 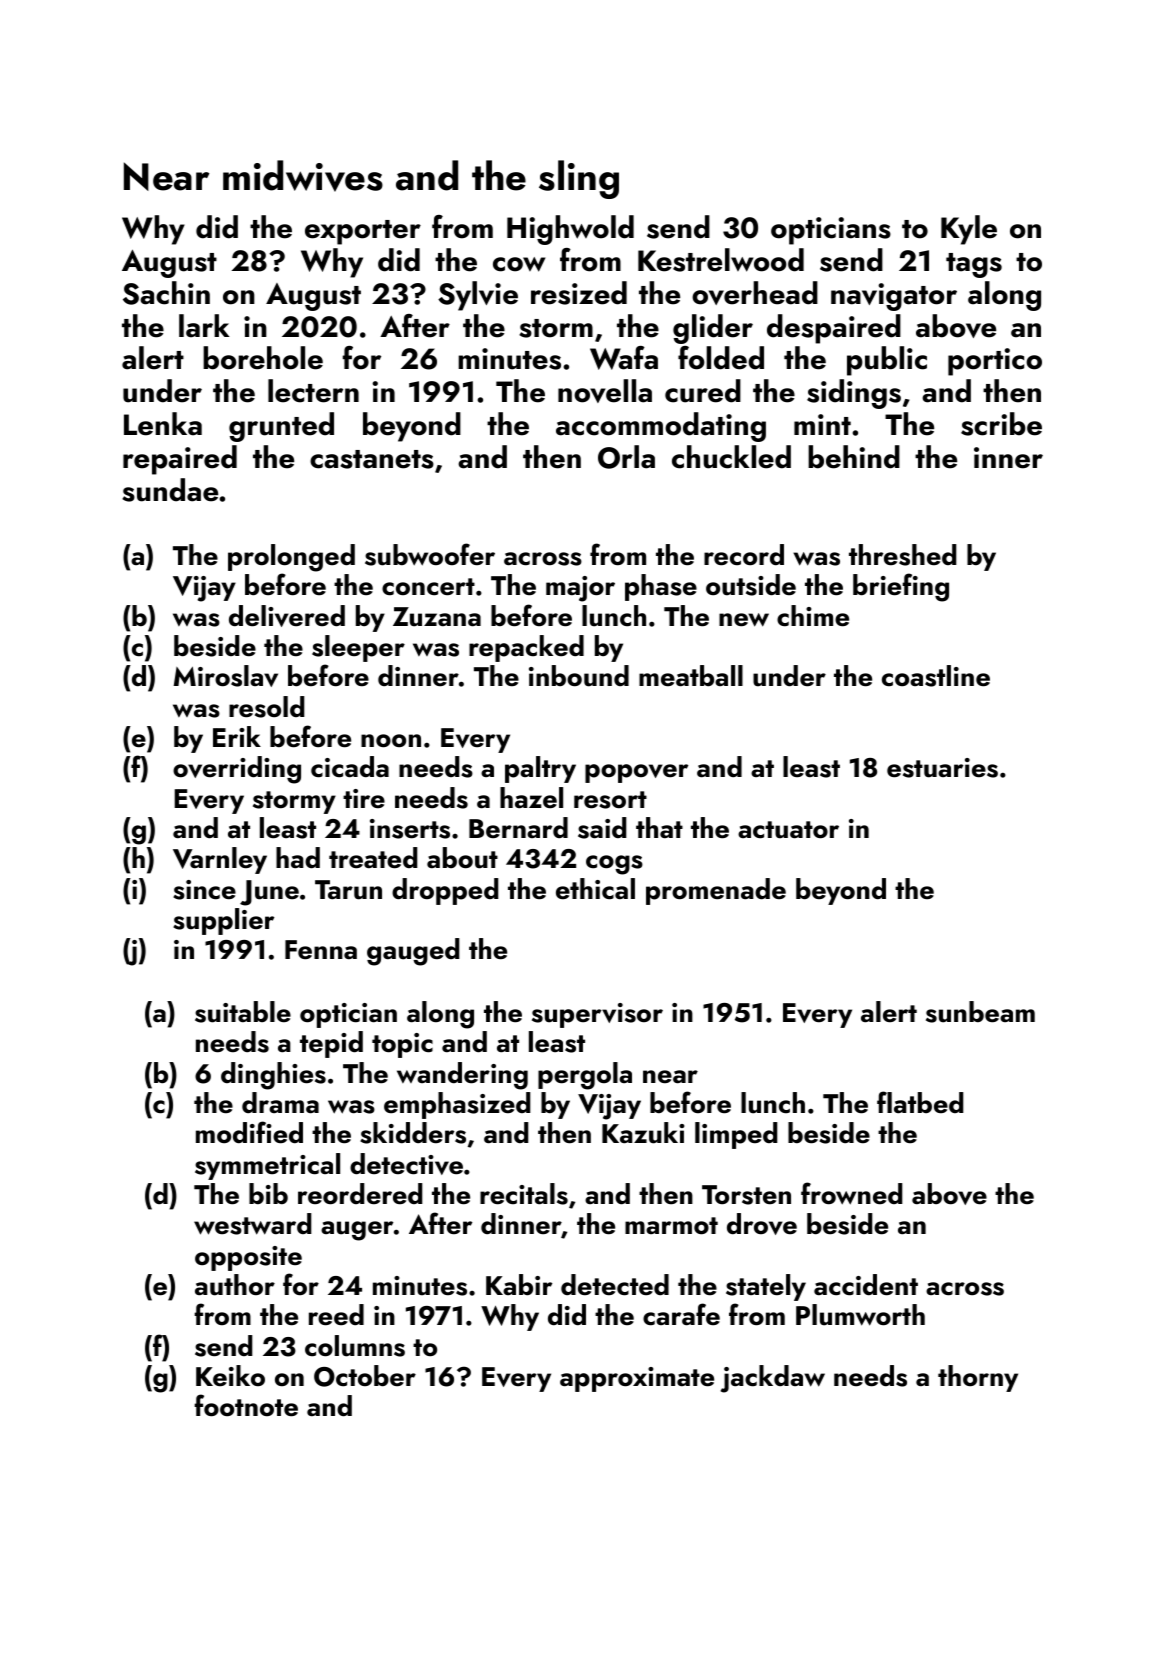 I want to click on repacked, so click(x=526, y=648).
